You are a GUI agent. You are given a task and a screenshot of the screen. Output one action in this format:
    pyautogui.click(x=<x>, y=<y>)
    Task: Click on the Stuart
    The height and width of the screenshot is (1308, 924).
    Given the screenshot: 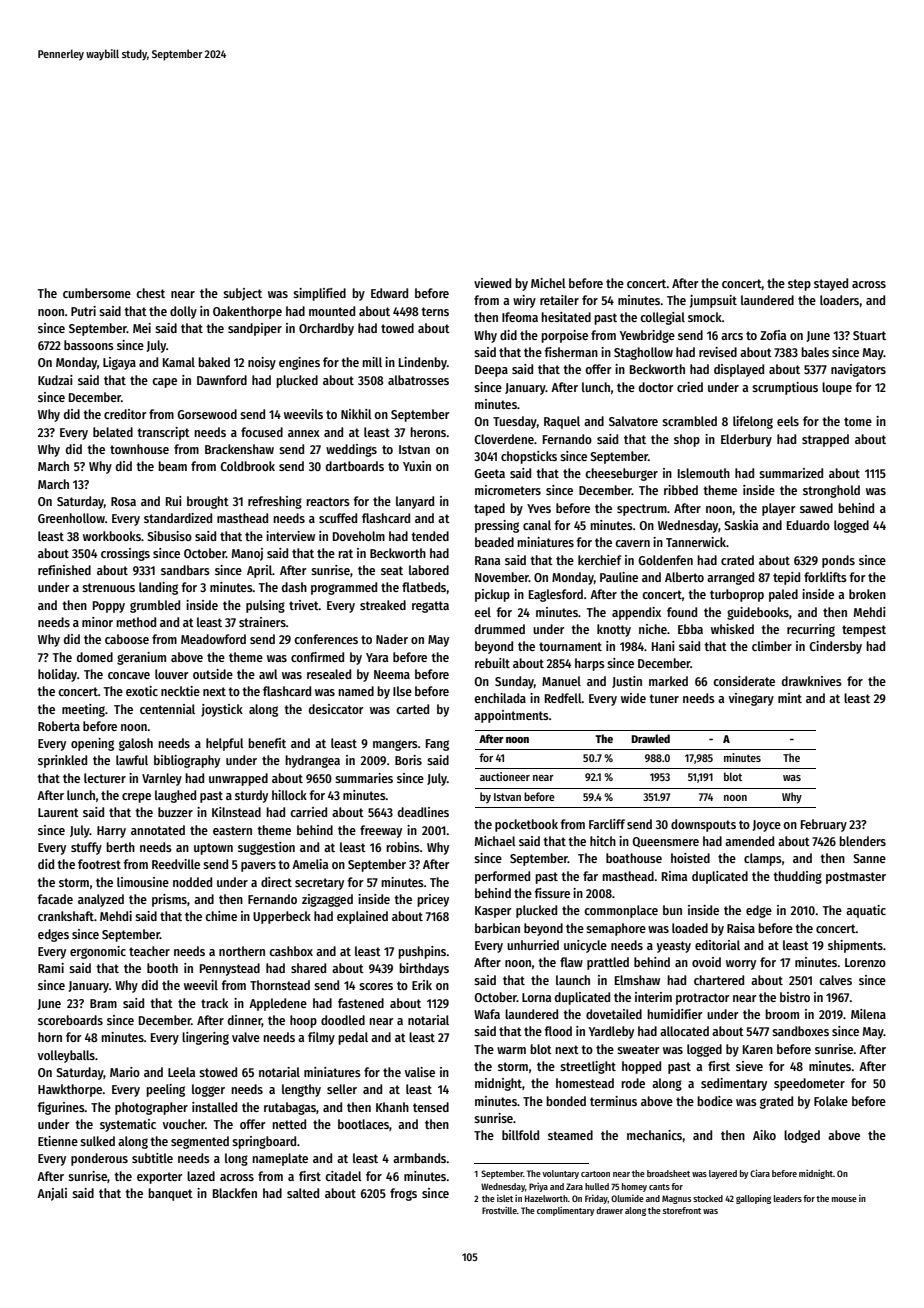 What is the action you would take?
    pyautogui.click(x=869, y=335)
